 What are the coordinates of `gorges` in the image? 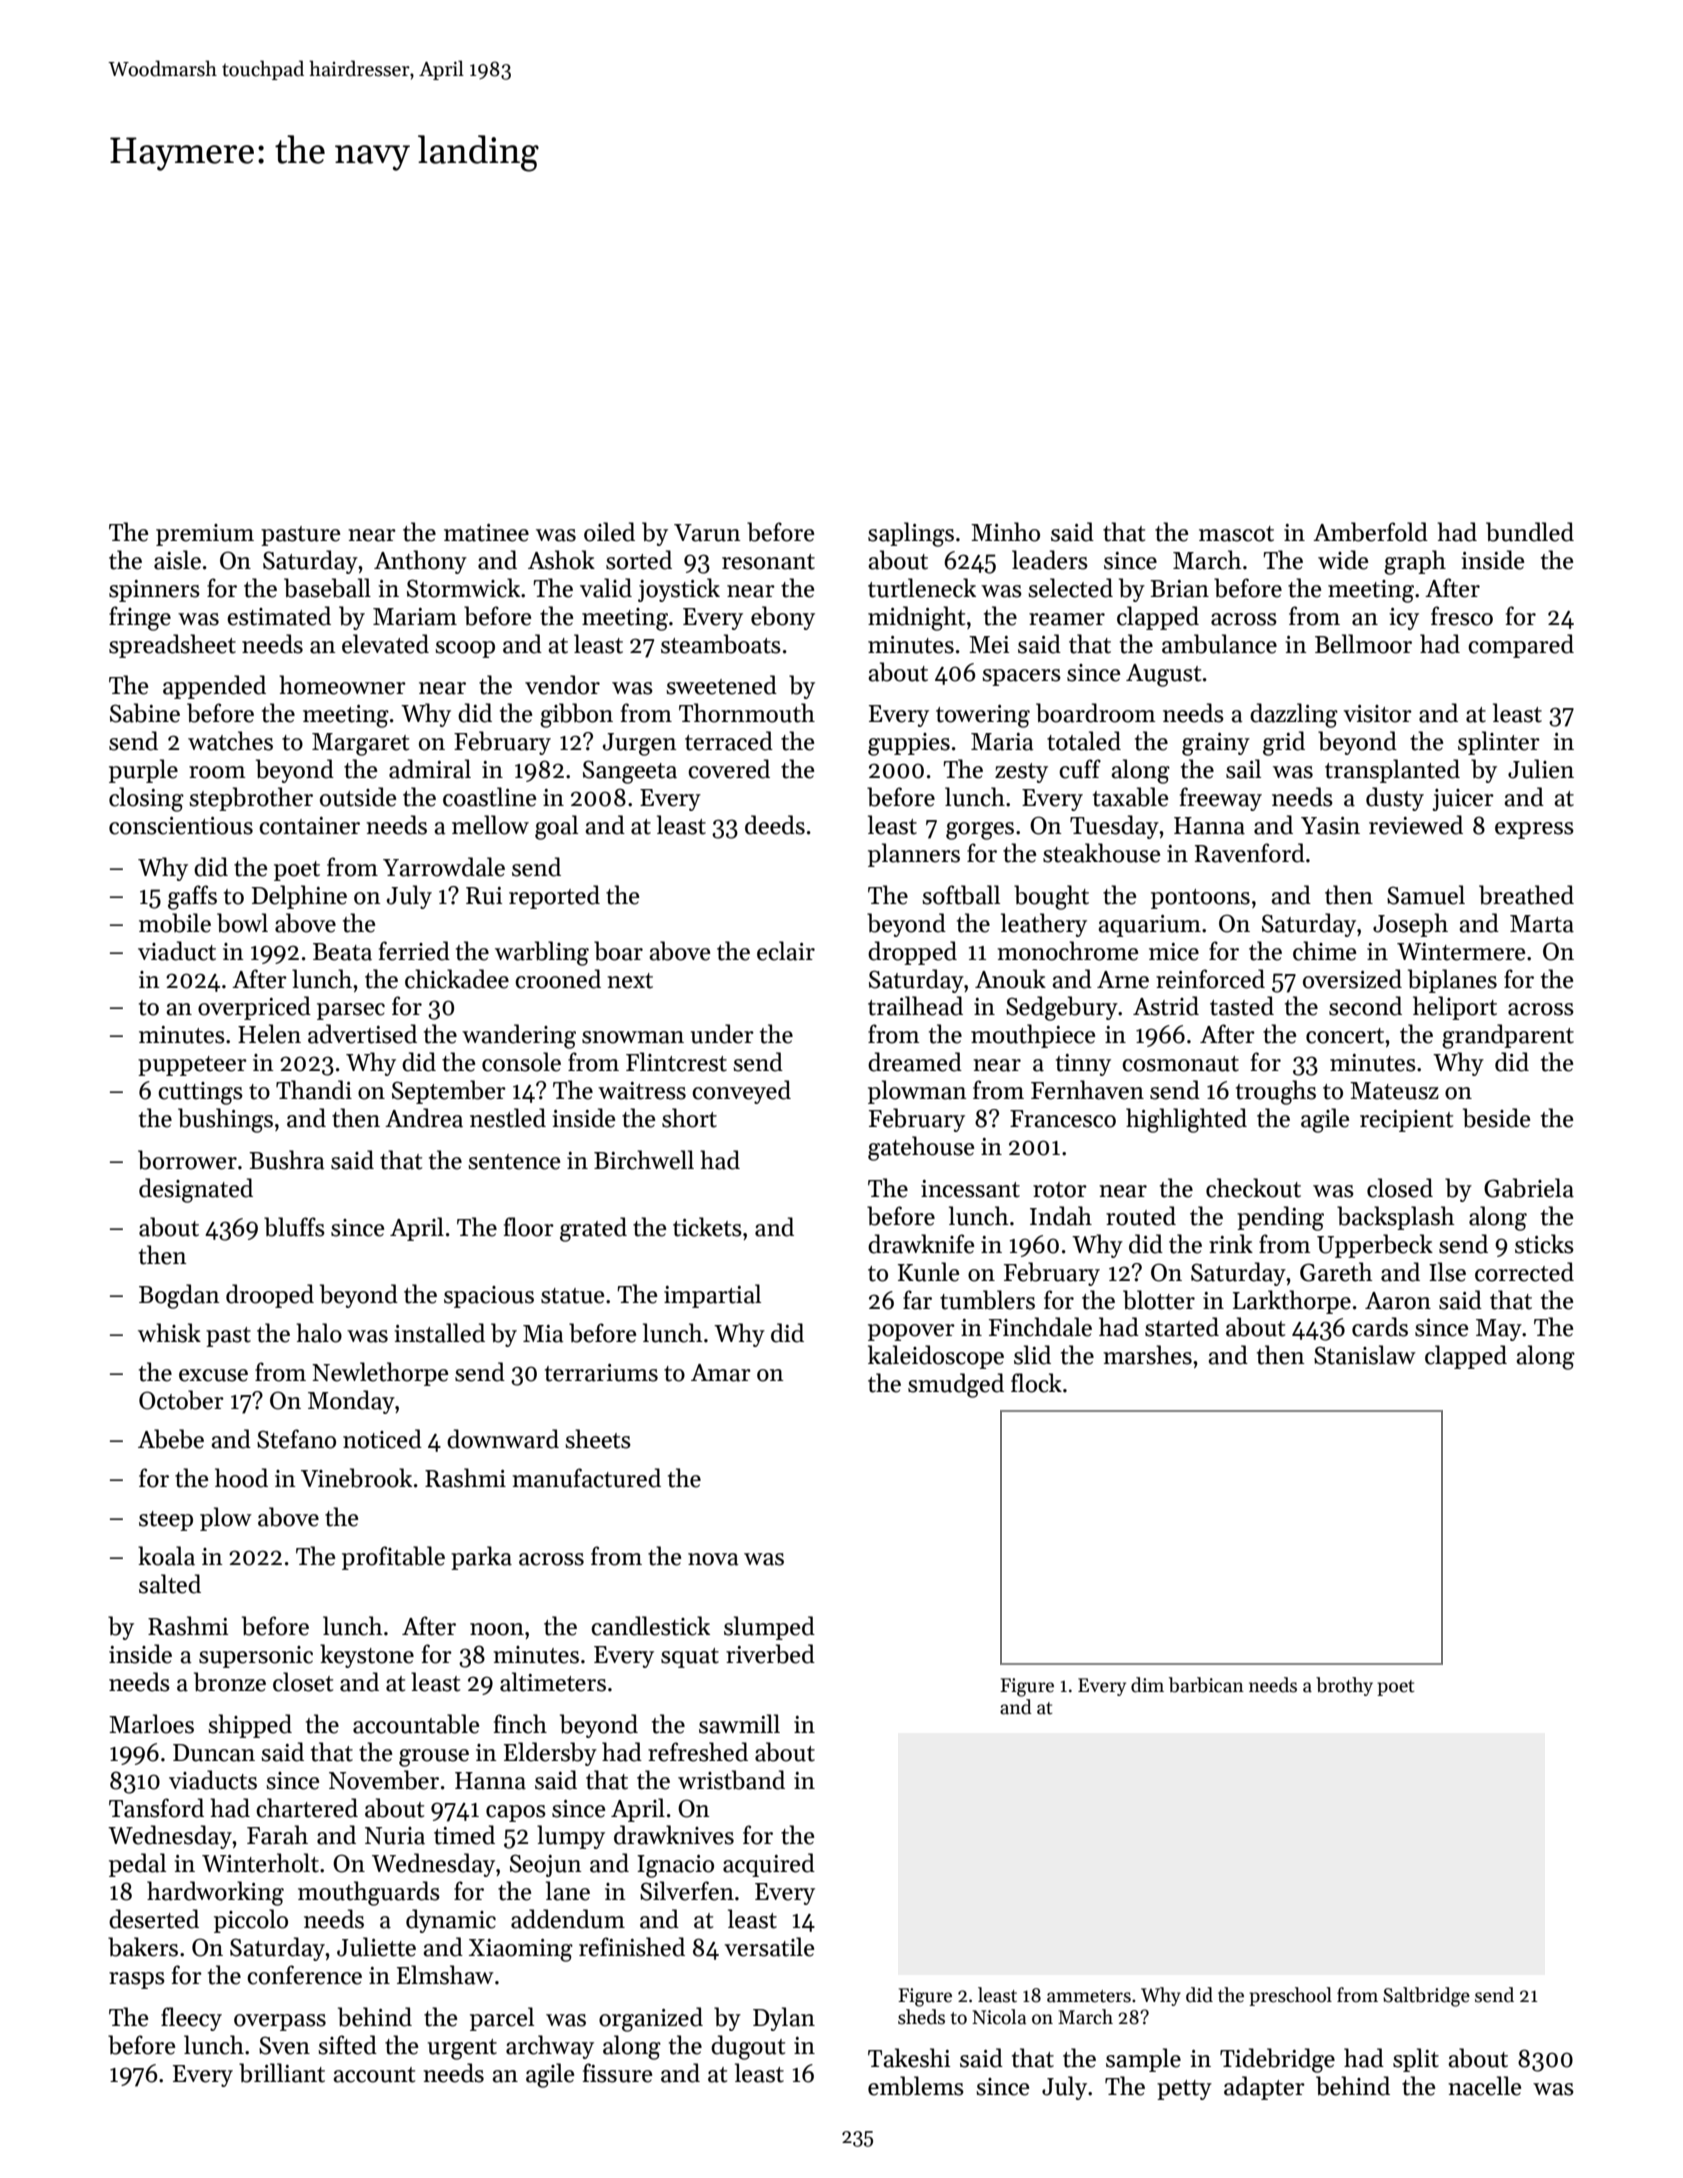 It's located at (980, 831).
